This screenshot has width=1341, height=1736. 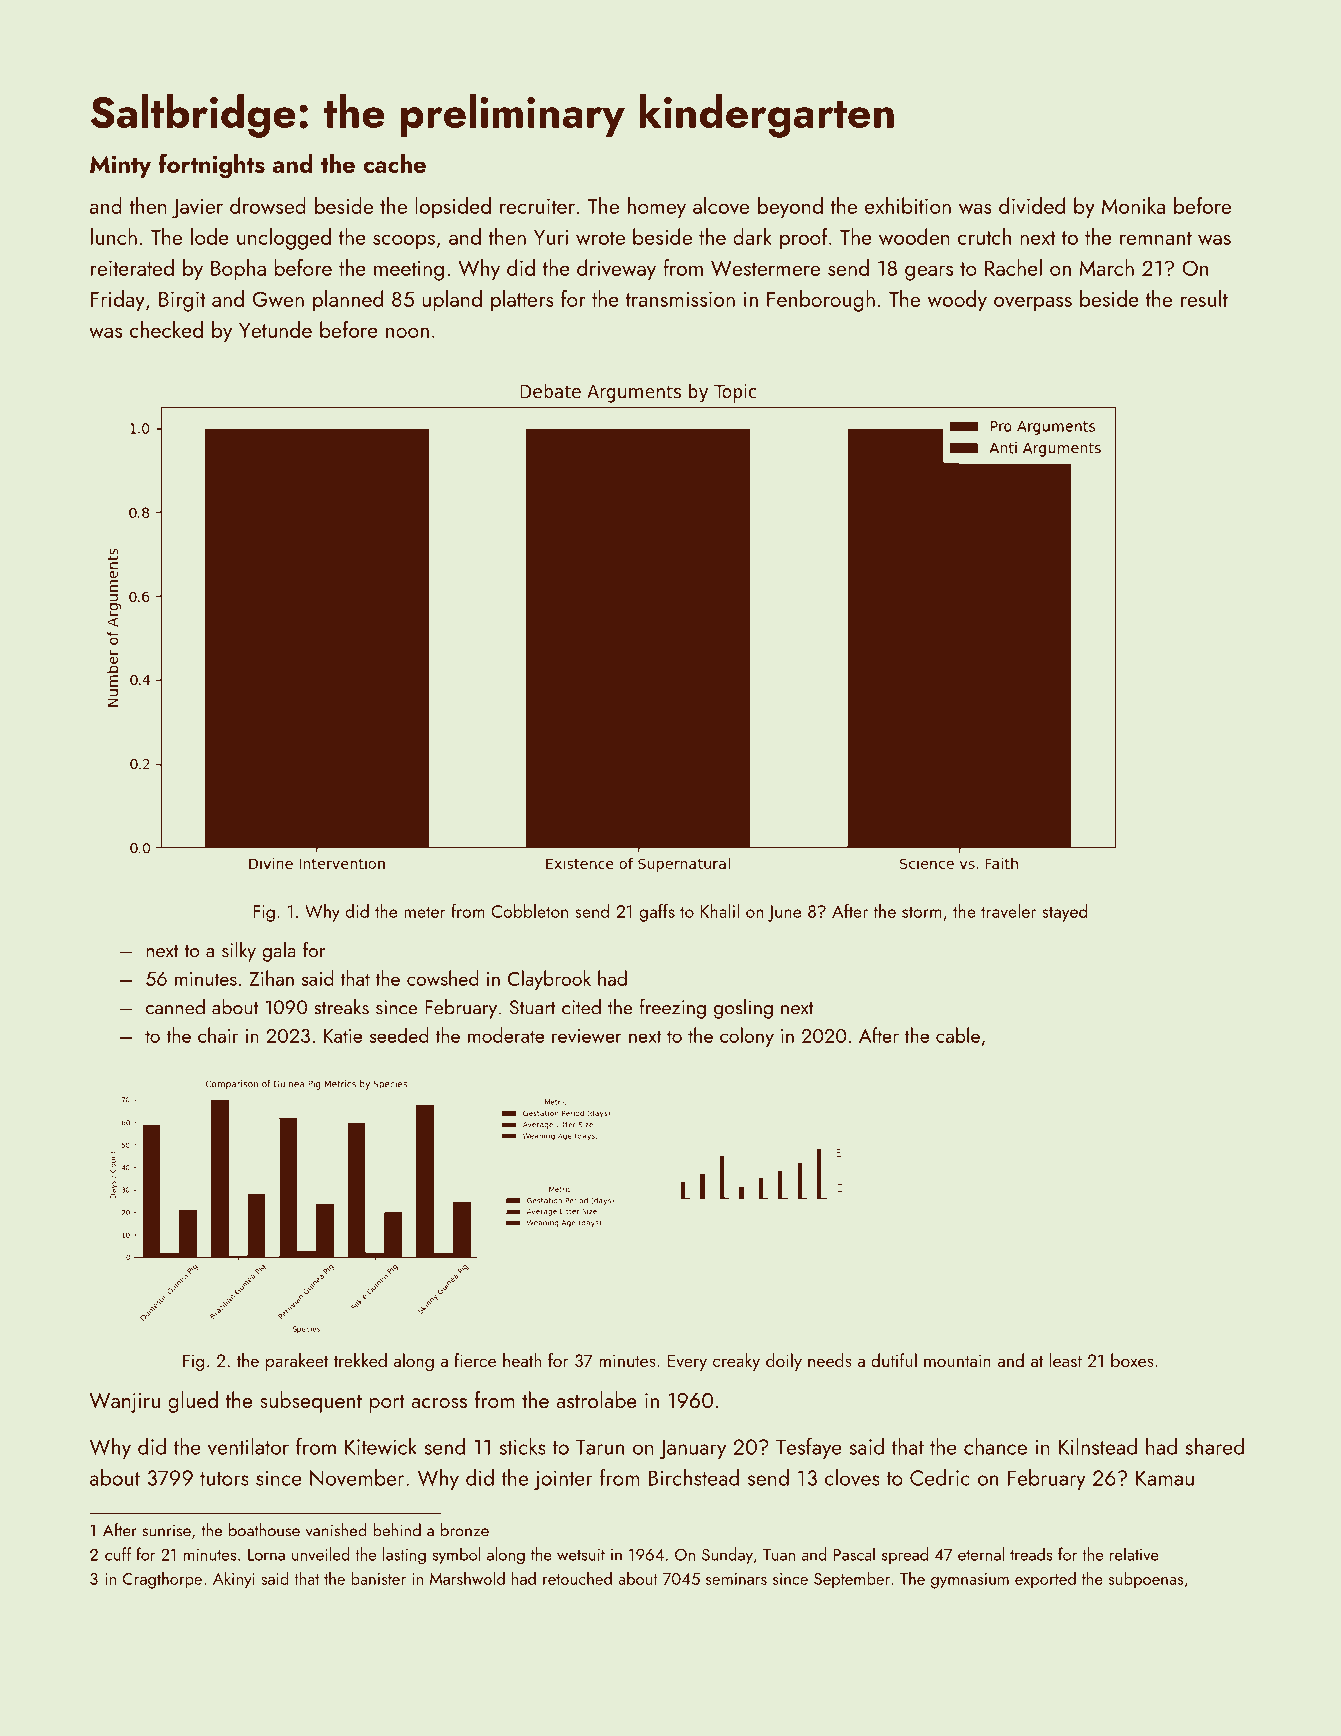 What do you see at coordinates (522, 1360) in the screenshot?
I see `heath` at bounding box center [522, 1360].
